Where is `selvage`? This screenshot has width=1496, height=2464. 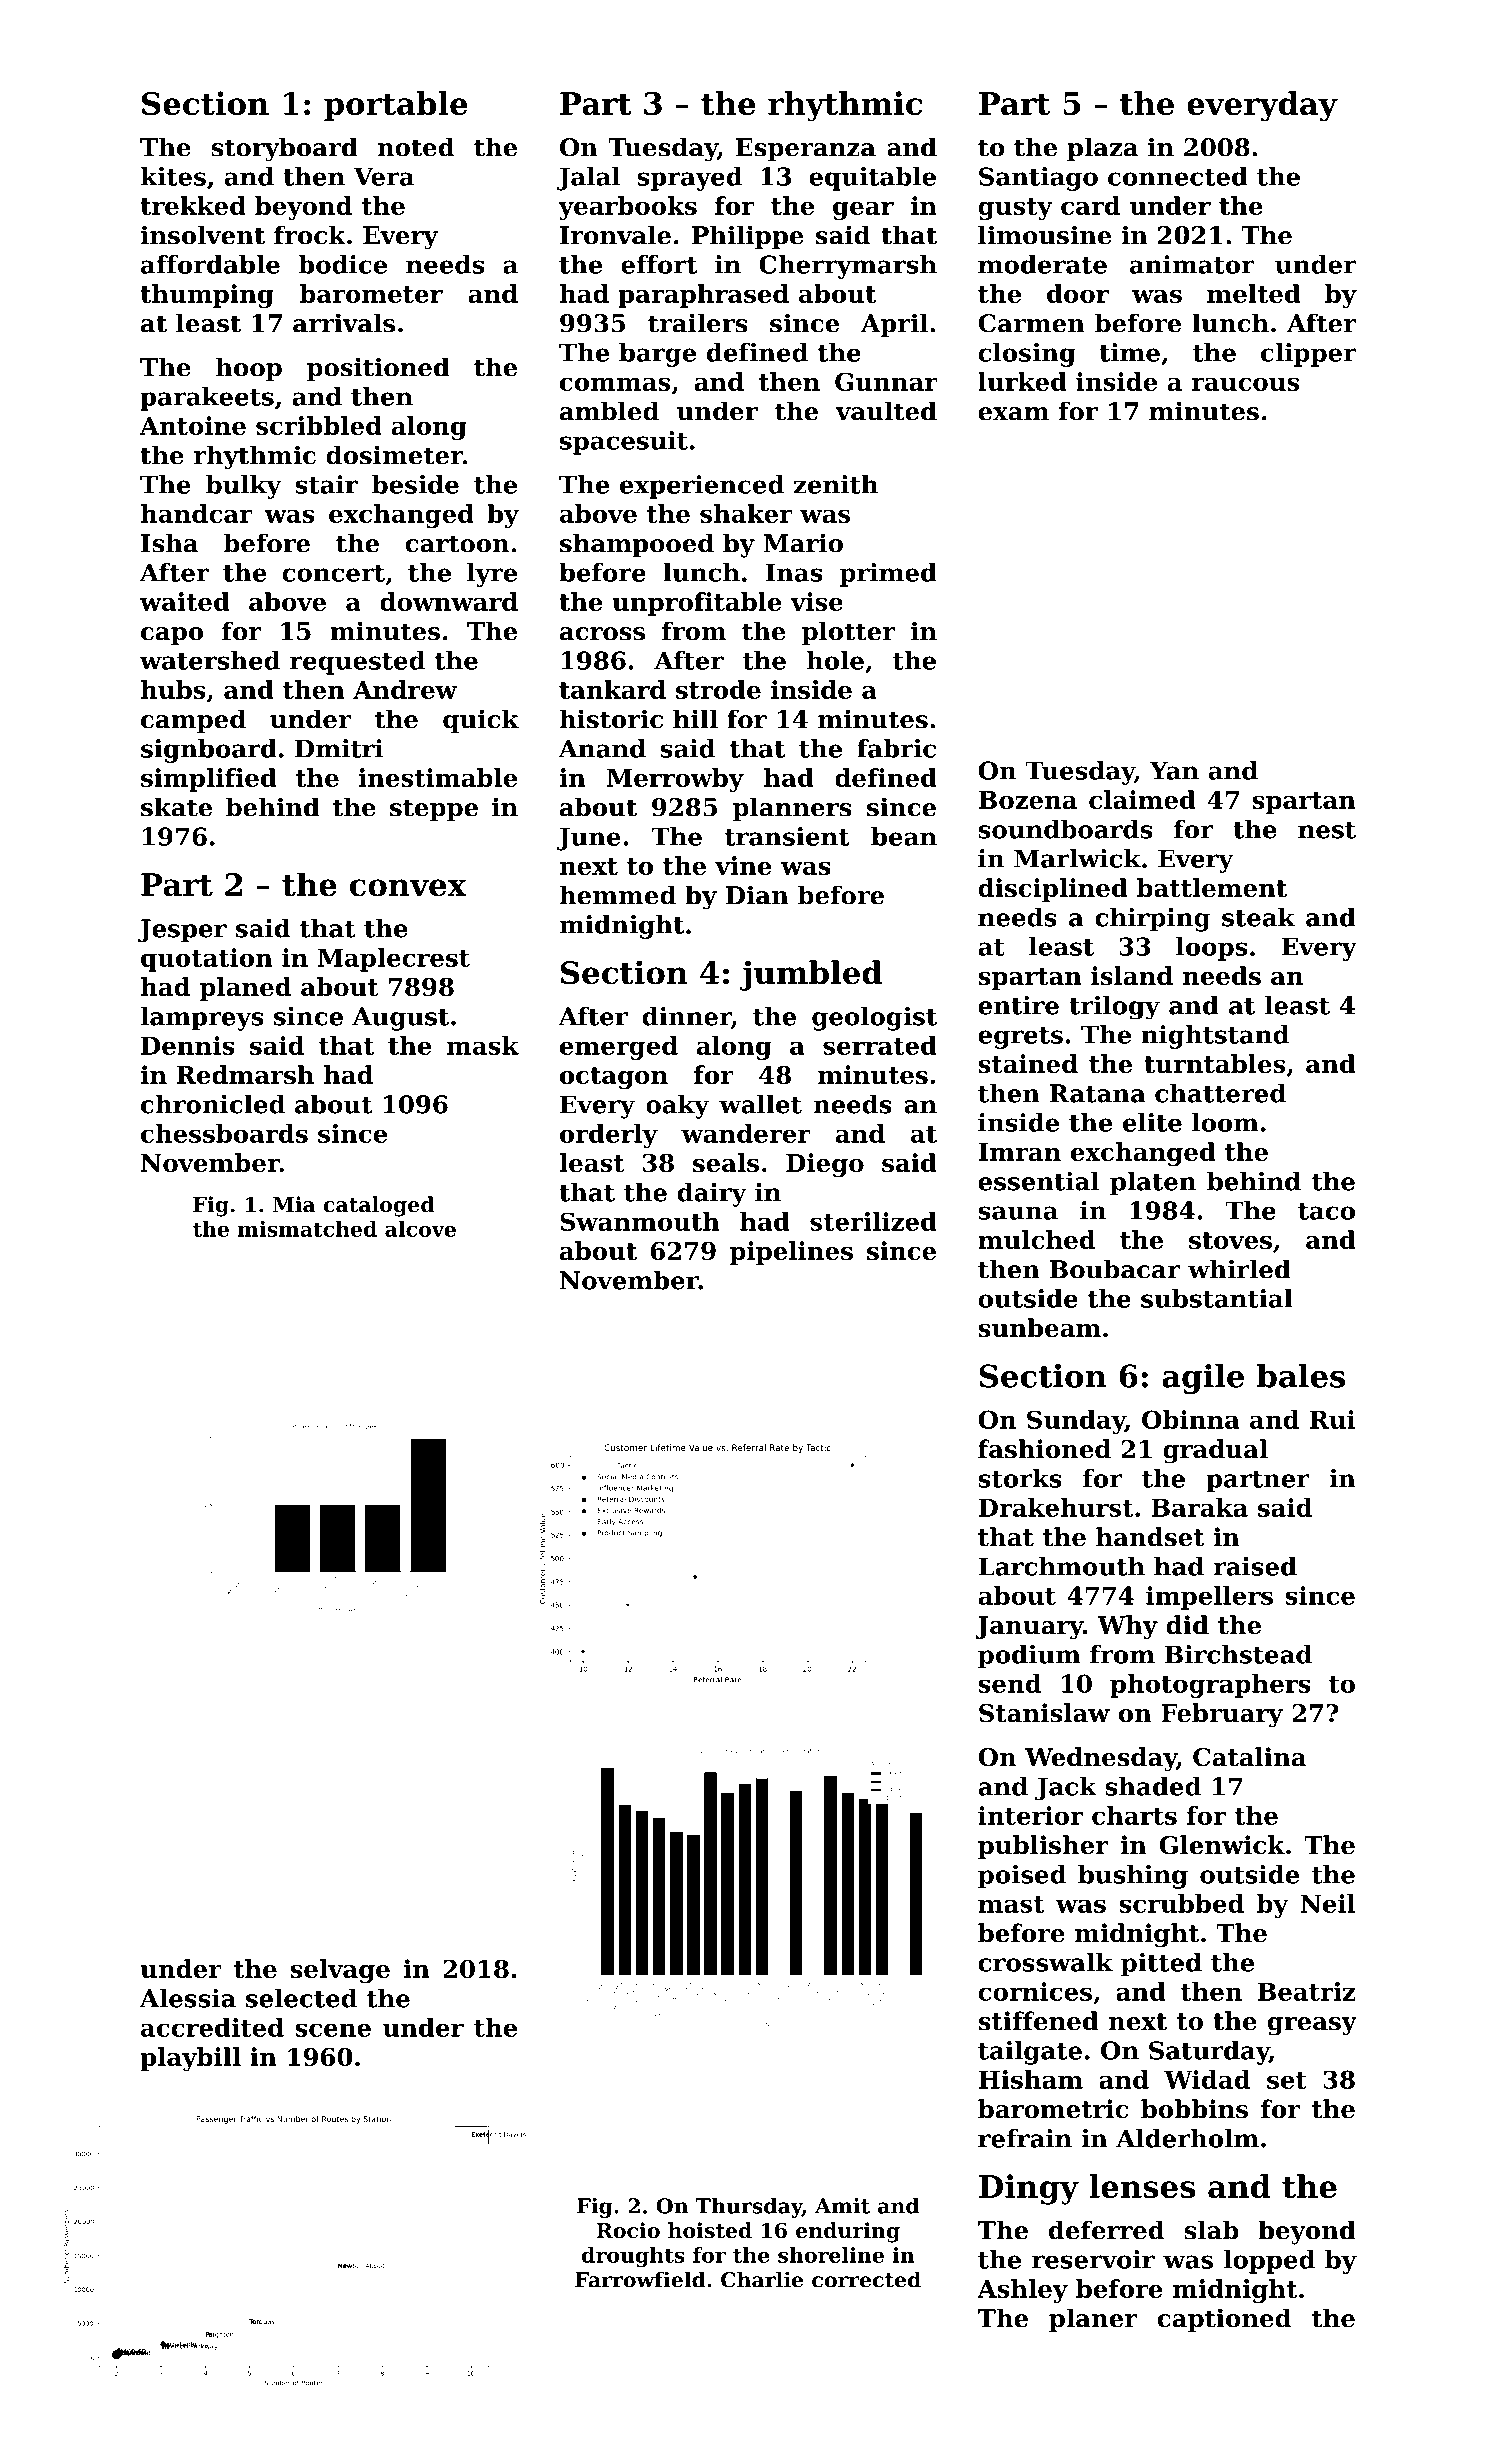 selvage is located at coordinates (340, 1971).
